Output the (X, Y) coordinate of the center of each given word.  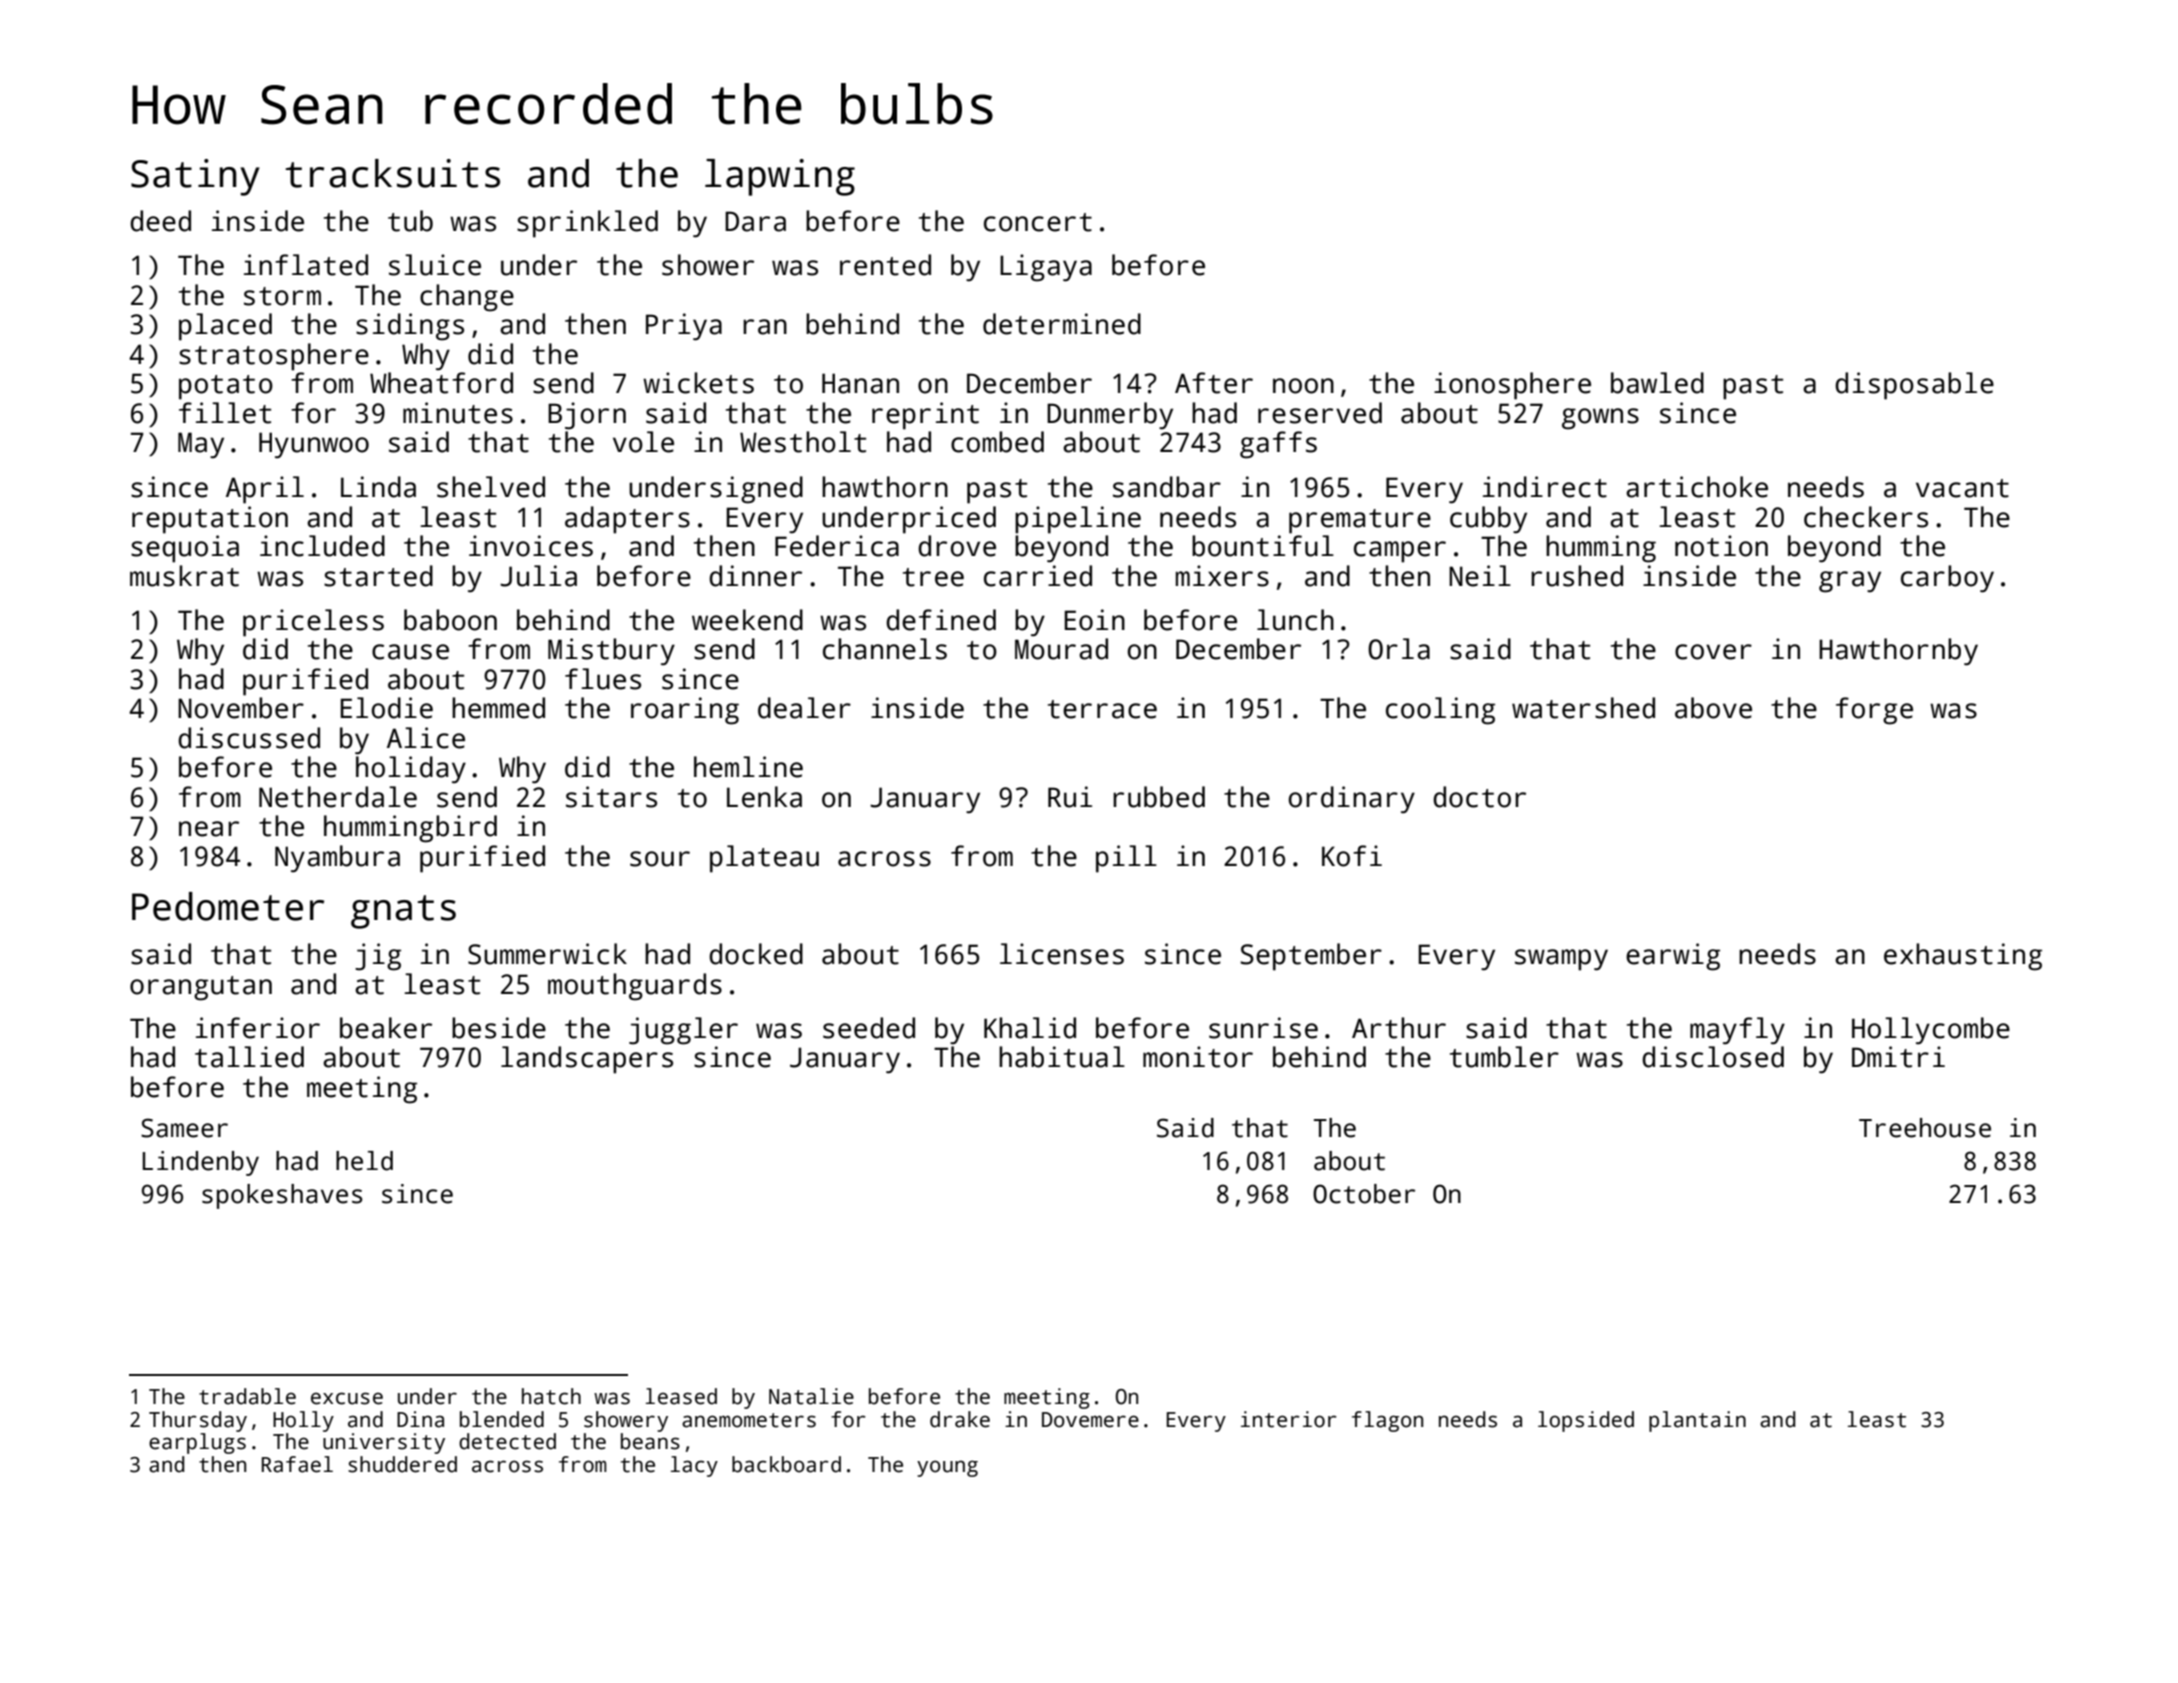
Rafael (297, 1464)
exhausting (1963, 957)
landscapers (587, 1060)
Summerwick (547, 954)
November (241, 708)
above (1713, 708)
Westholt (803, 442)
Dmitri (1898, 1057)
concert (1038, 222)
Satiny (195, 177)
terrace (1102, 709)
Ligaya (1046, 268)
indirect (1545, 487)
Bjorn (587, 416)
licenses (1062, 954)
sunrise (1263, 1028)
